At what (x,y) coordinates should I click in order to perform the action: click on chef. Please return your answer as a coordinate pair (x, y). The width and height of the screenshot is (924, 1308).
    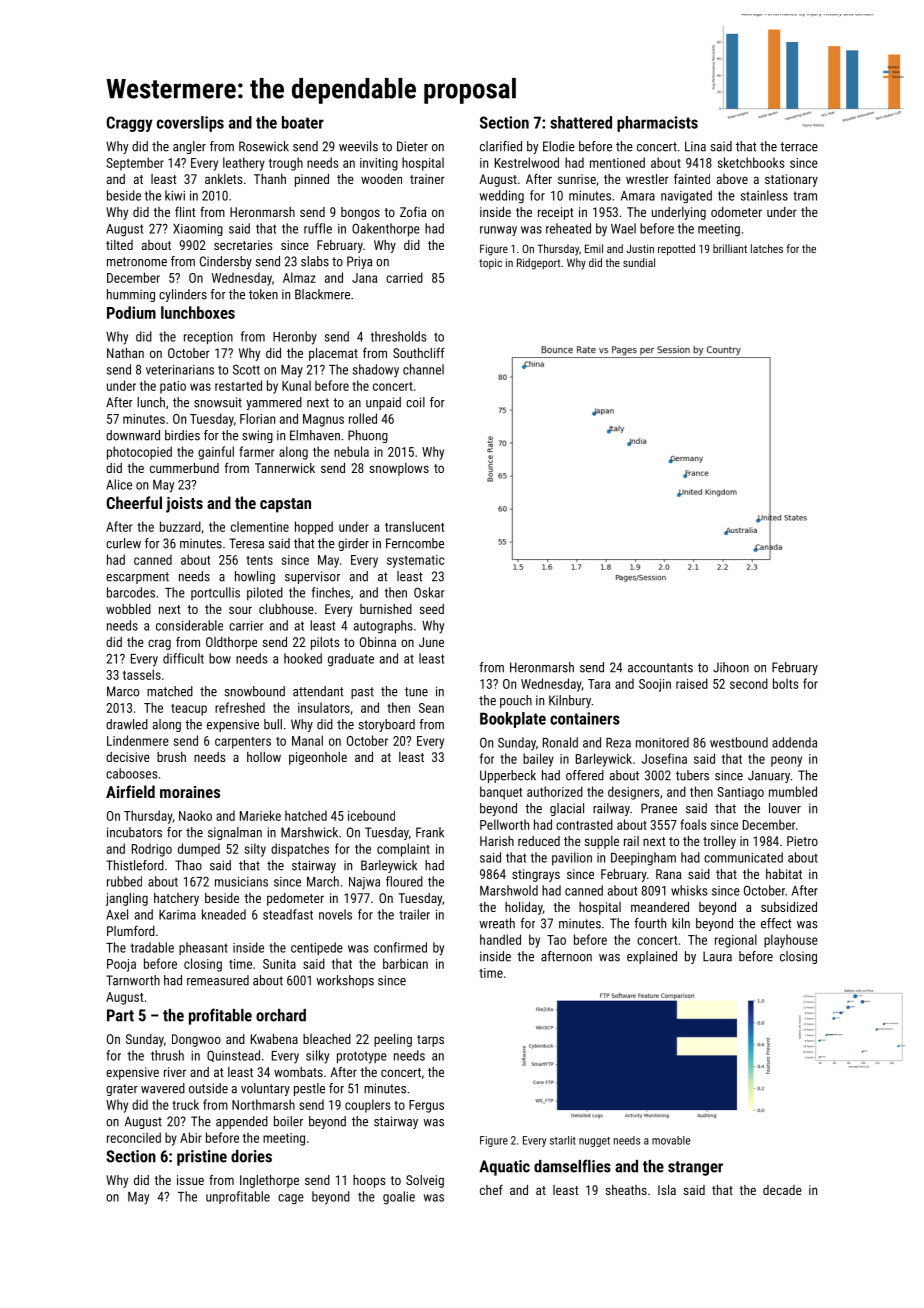
    Looking at the image, I should click on (491, 1189).
